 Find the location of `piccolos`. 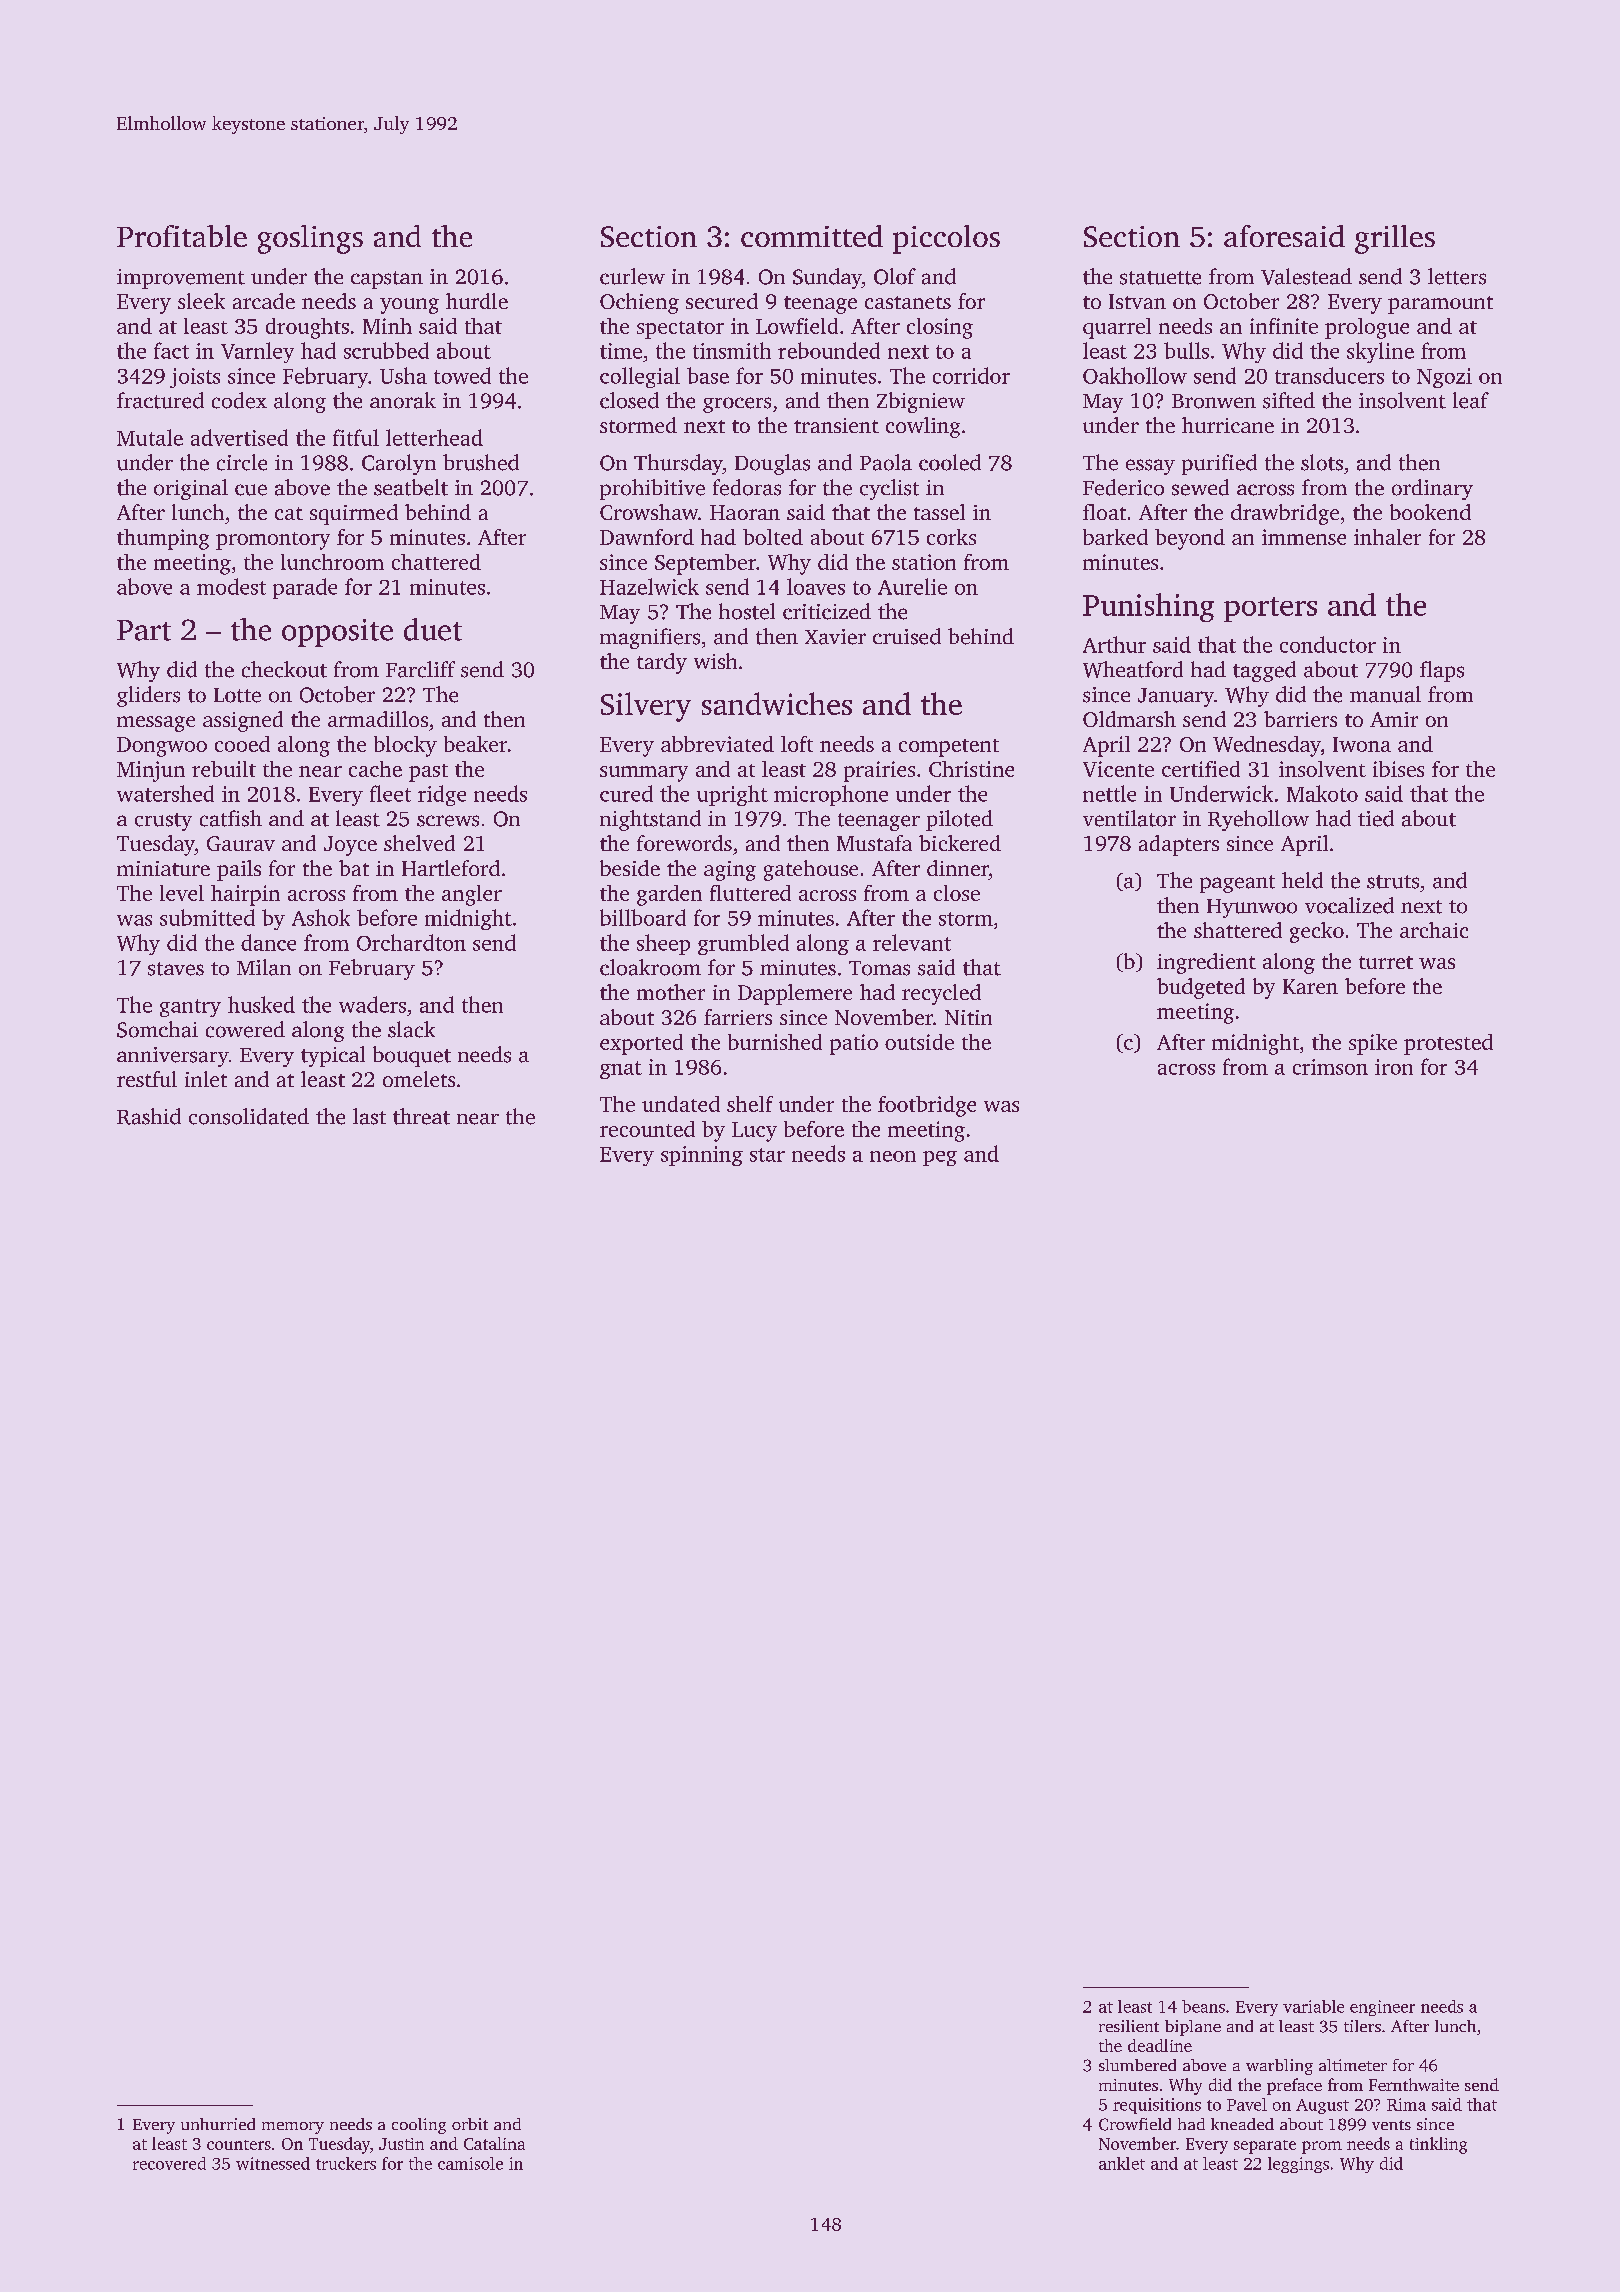

piccolos is located at coordinates (946, 239).
